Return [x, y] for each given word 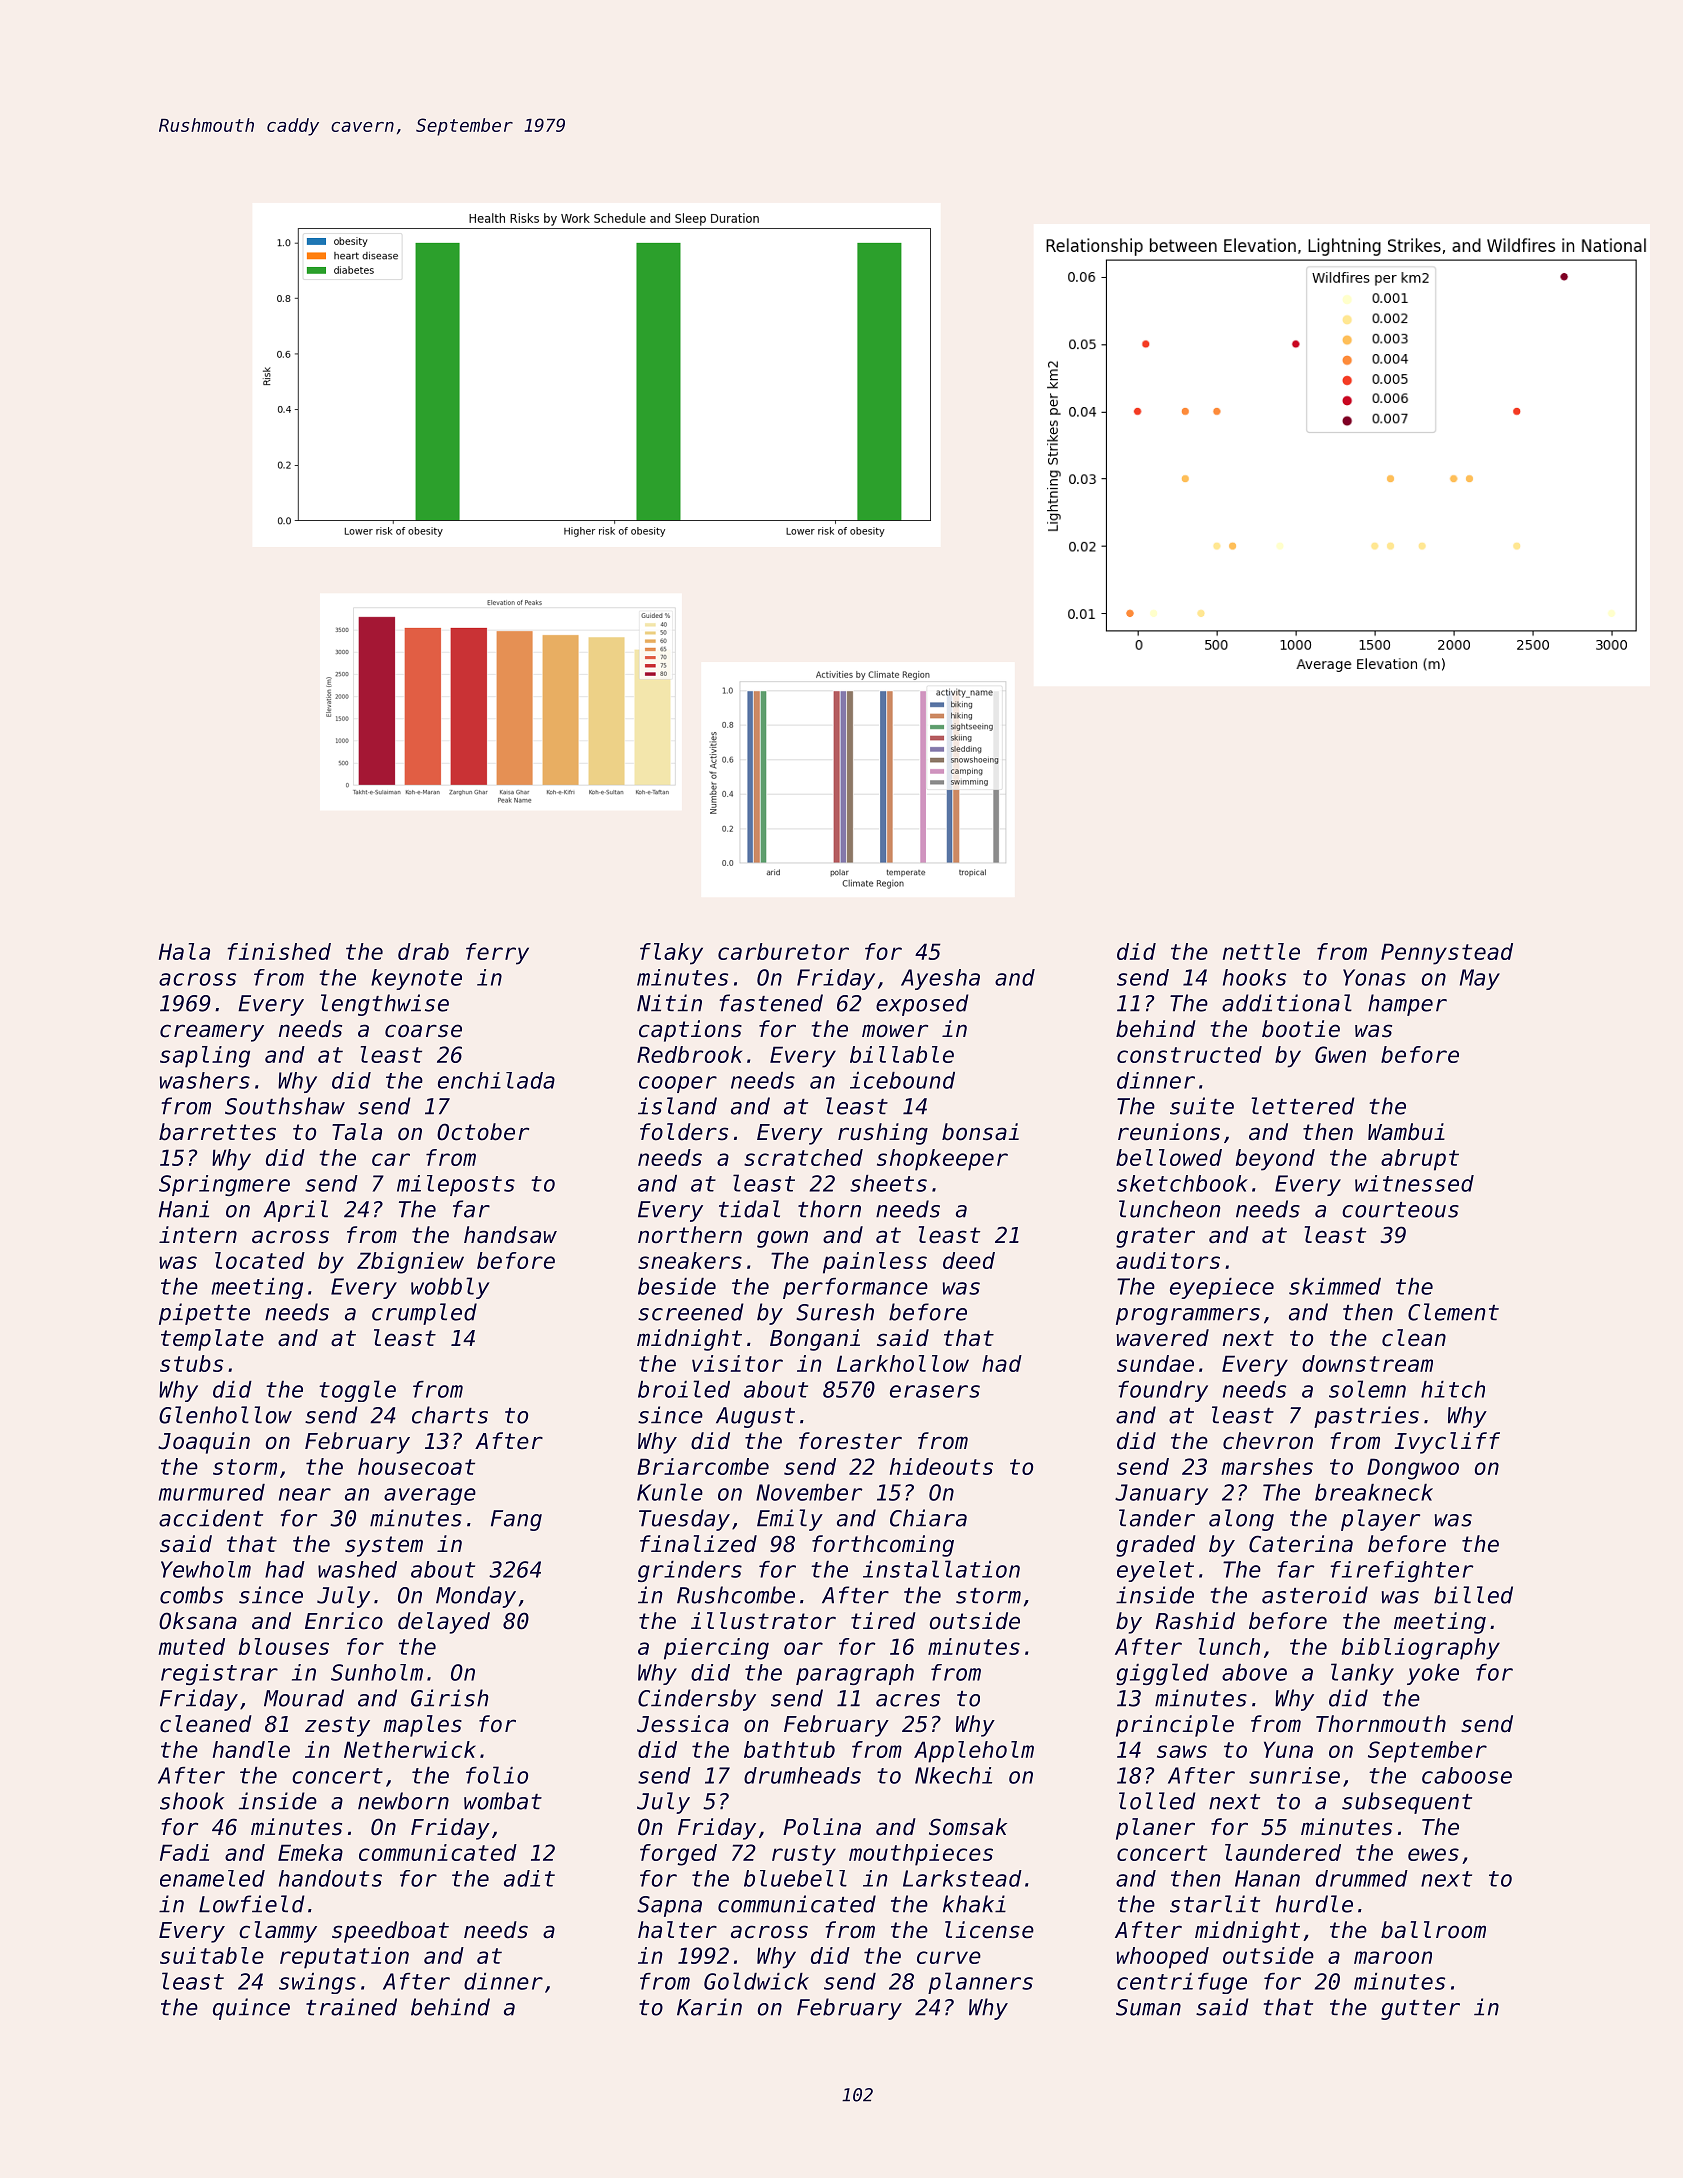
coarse [423, 1031]
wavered [1163, 1338]
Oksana [198, 1621]
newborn [403, 1801]
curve [949, 1957]
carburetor [783, 951]
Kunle [670, 1492]
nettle [1261, 951]
